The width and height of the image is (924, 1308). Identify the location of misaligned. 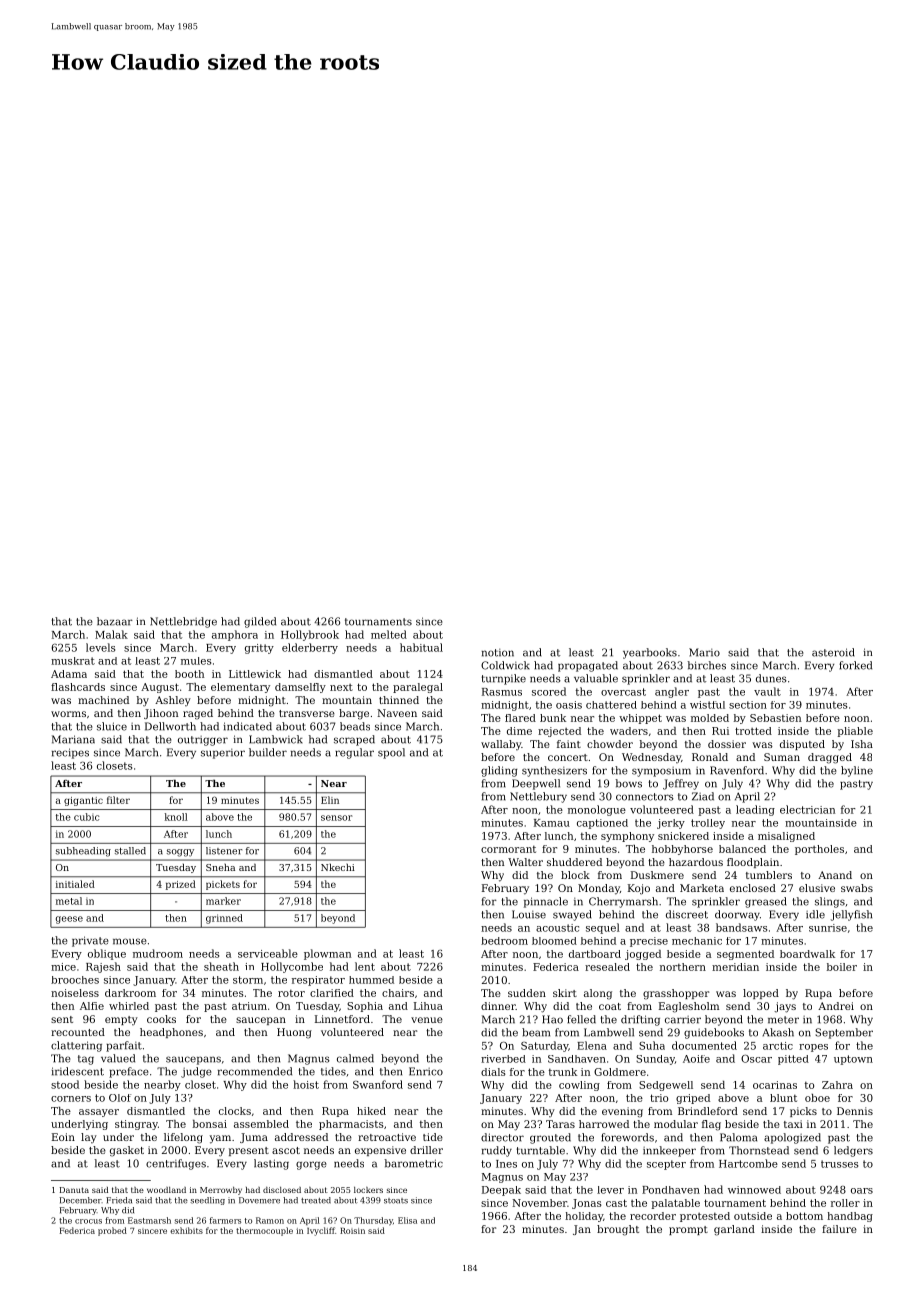
(786, 837).
